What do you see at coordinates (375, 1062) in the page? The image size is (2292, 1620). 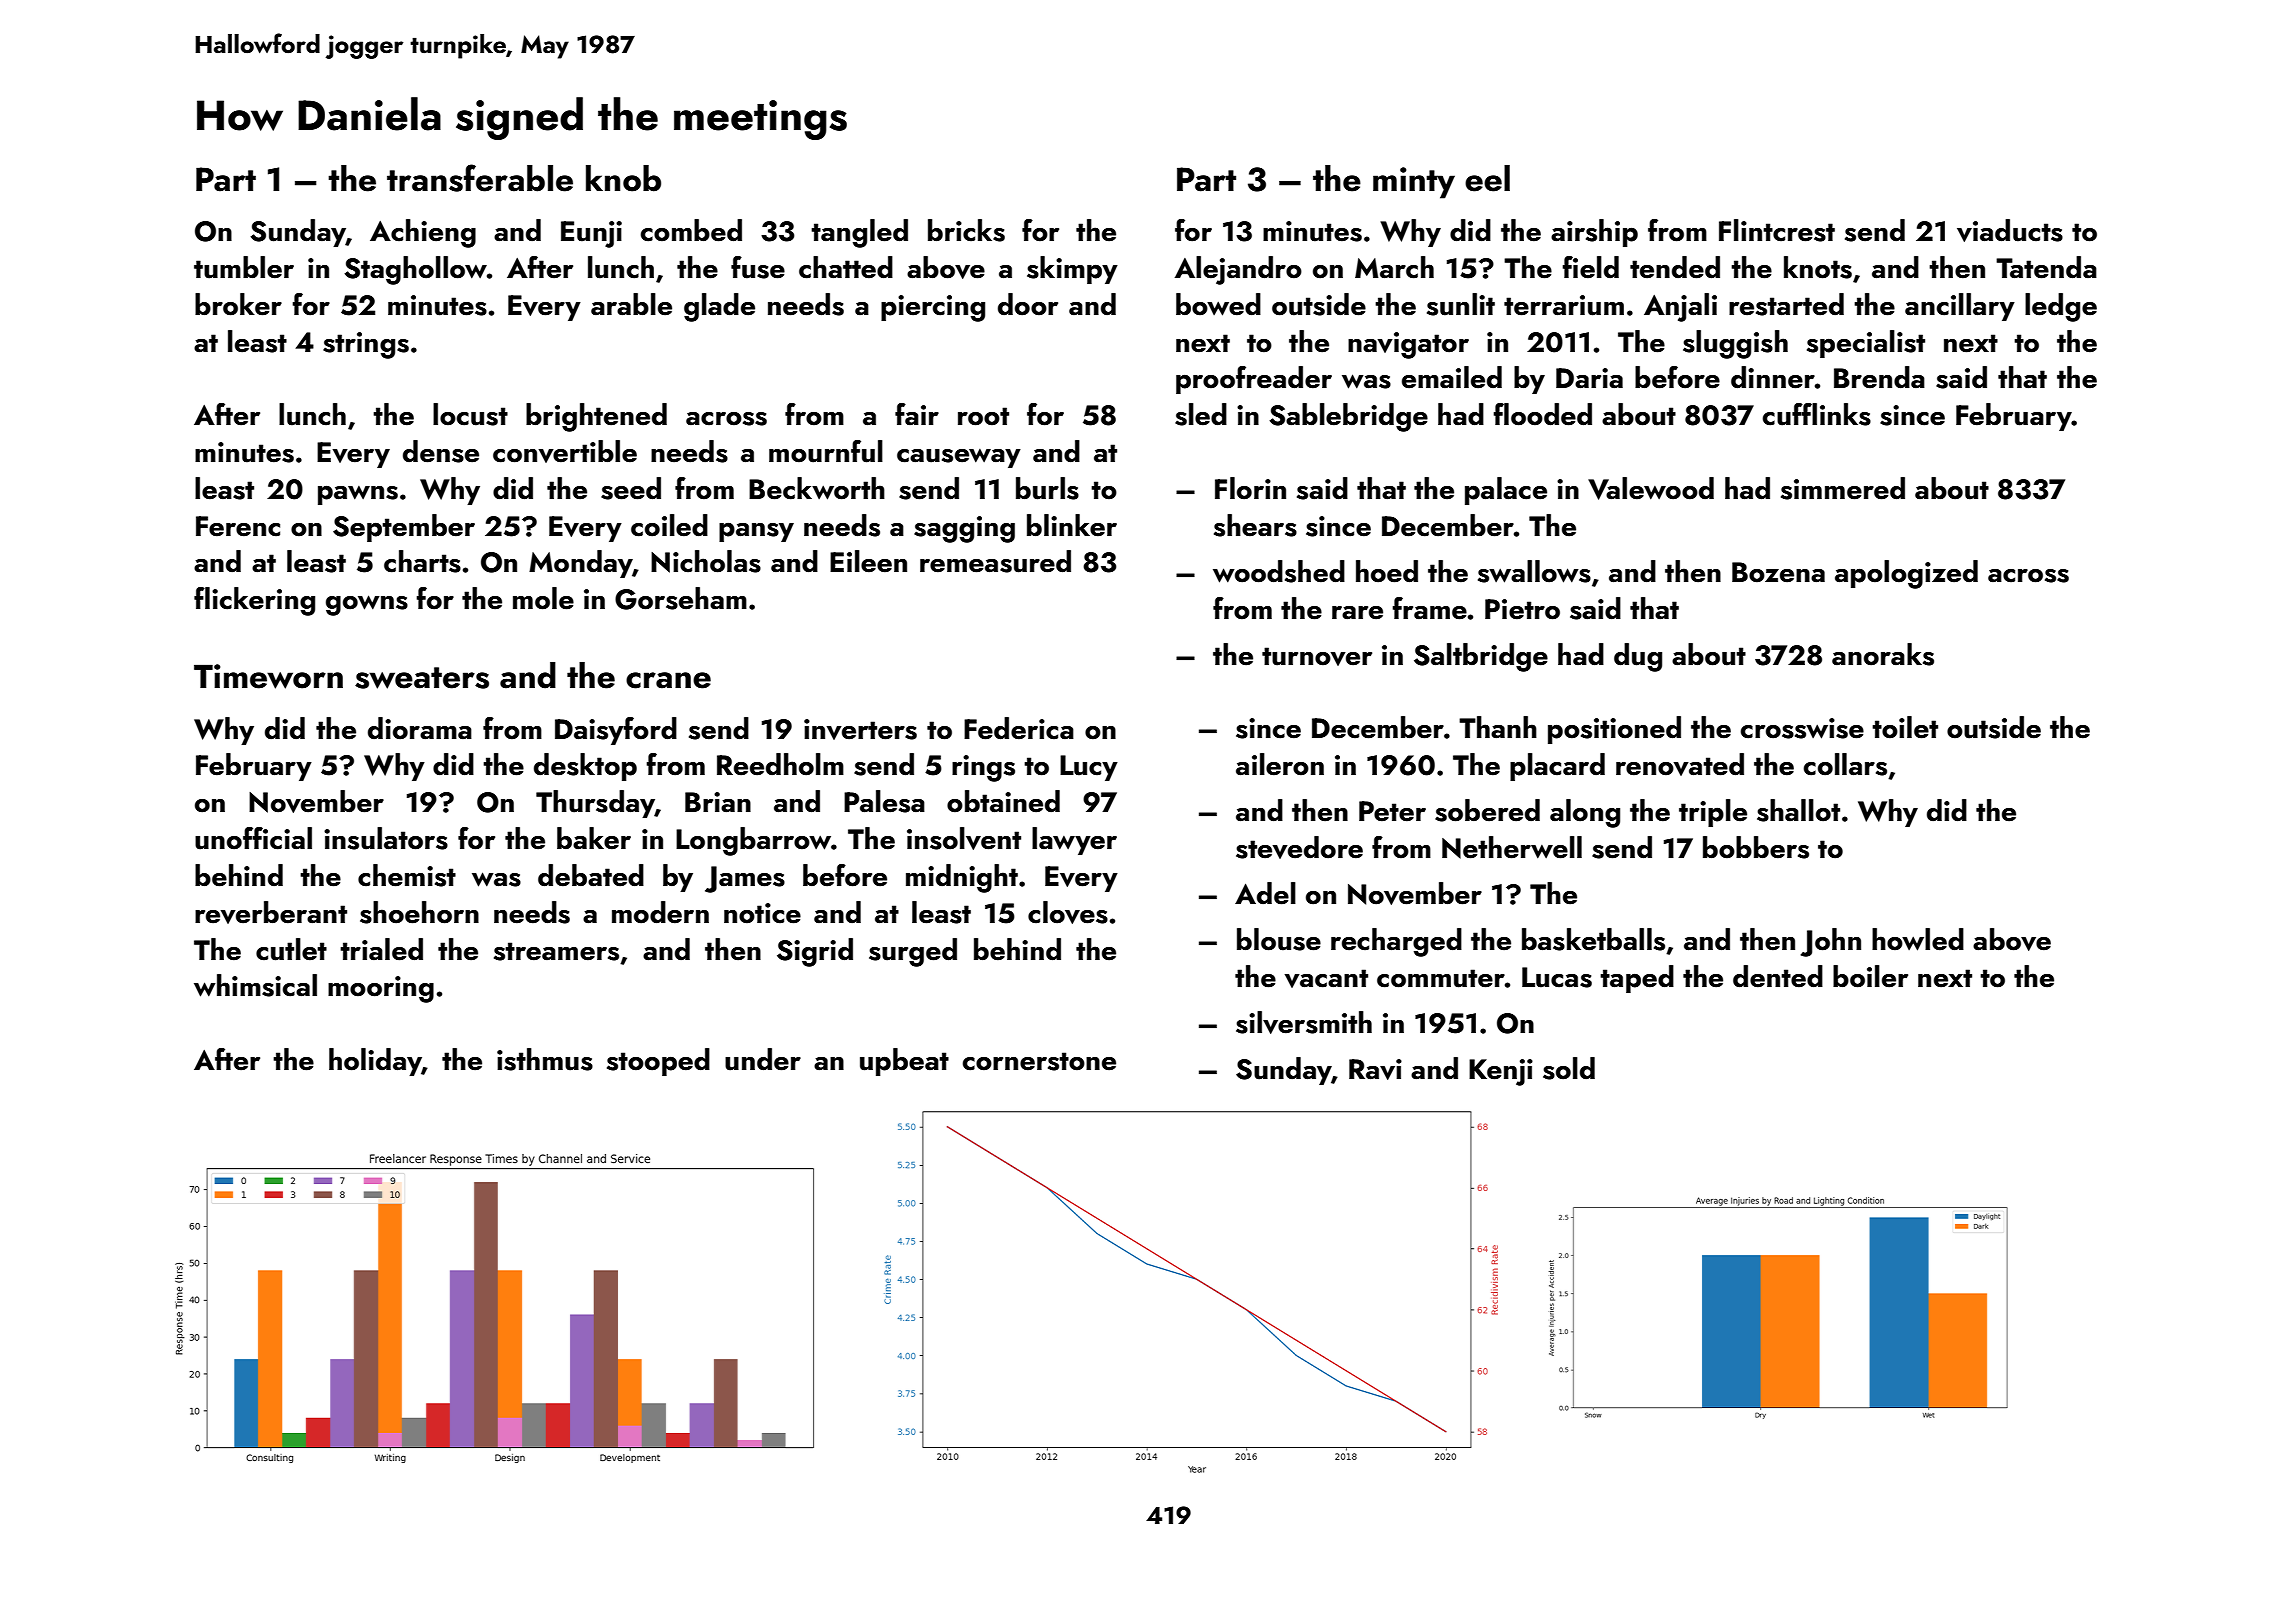 I see `holiday` at bounding box center [375, 1062].
